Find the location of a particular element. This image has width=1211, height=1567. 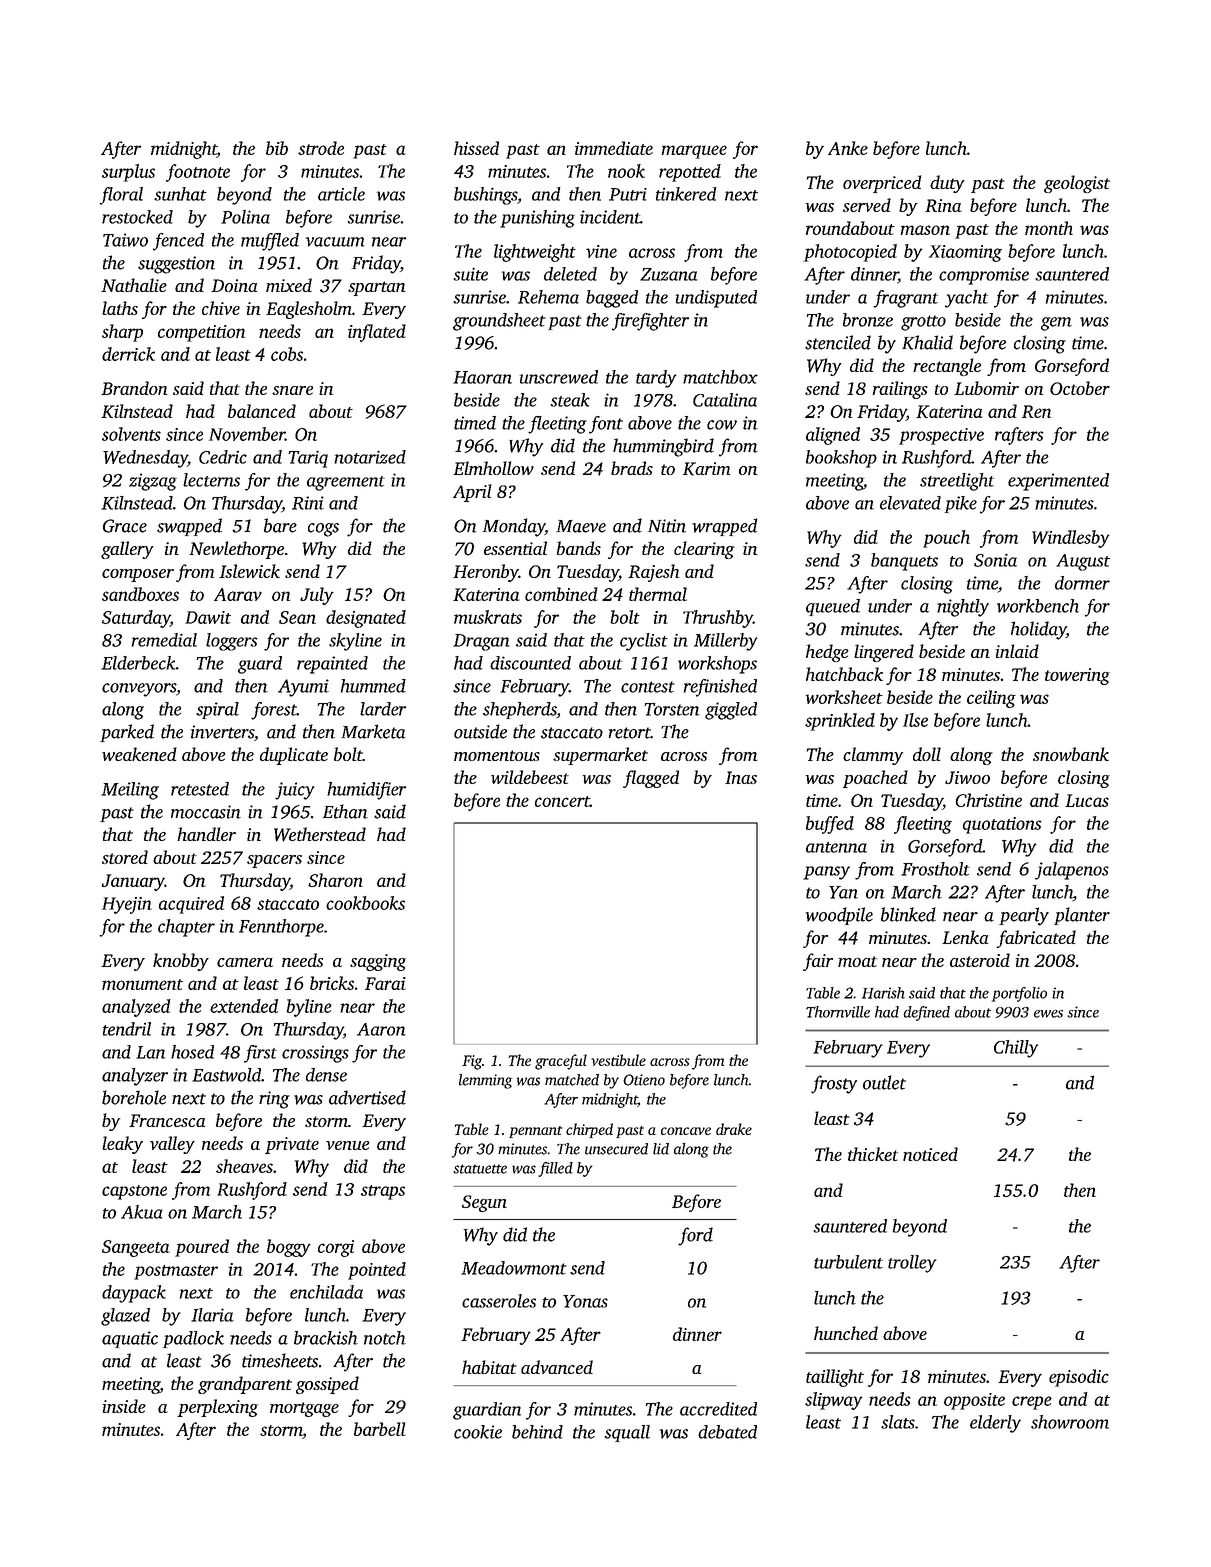

showroom is located at coordinates (1070, 1422).
